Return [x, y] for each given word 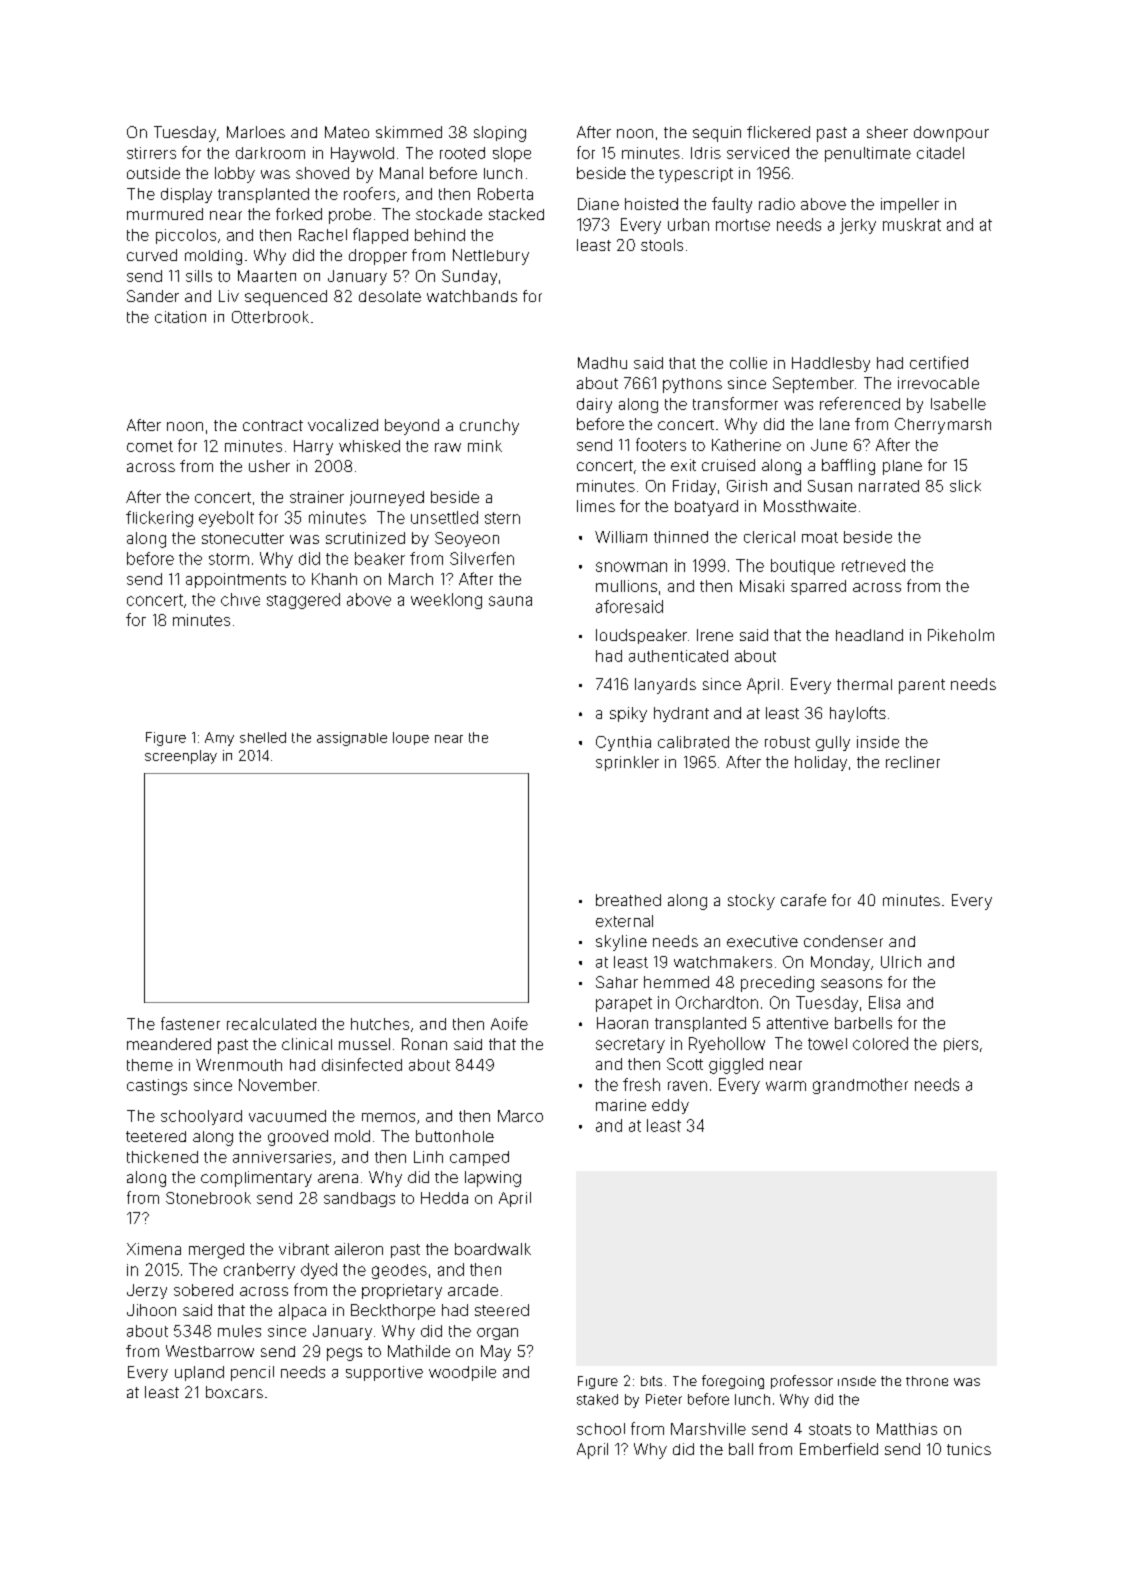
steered [502, 1310]
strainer [317, 497]
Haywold [362, 154]
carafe [803, 900]
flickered [778, 132]
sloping [500, 134]
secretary [630, 1045]
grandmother [860, 1086]
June [829, 445]
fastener [190, 1023]
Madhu [602, 363]
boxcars [234, 1392]
